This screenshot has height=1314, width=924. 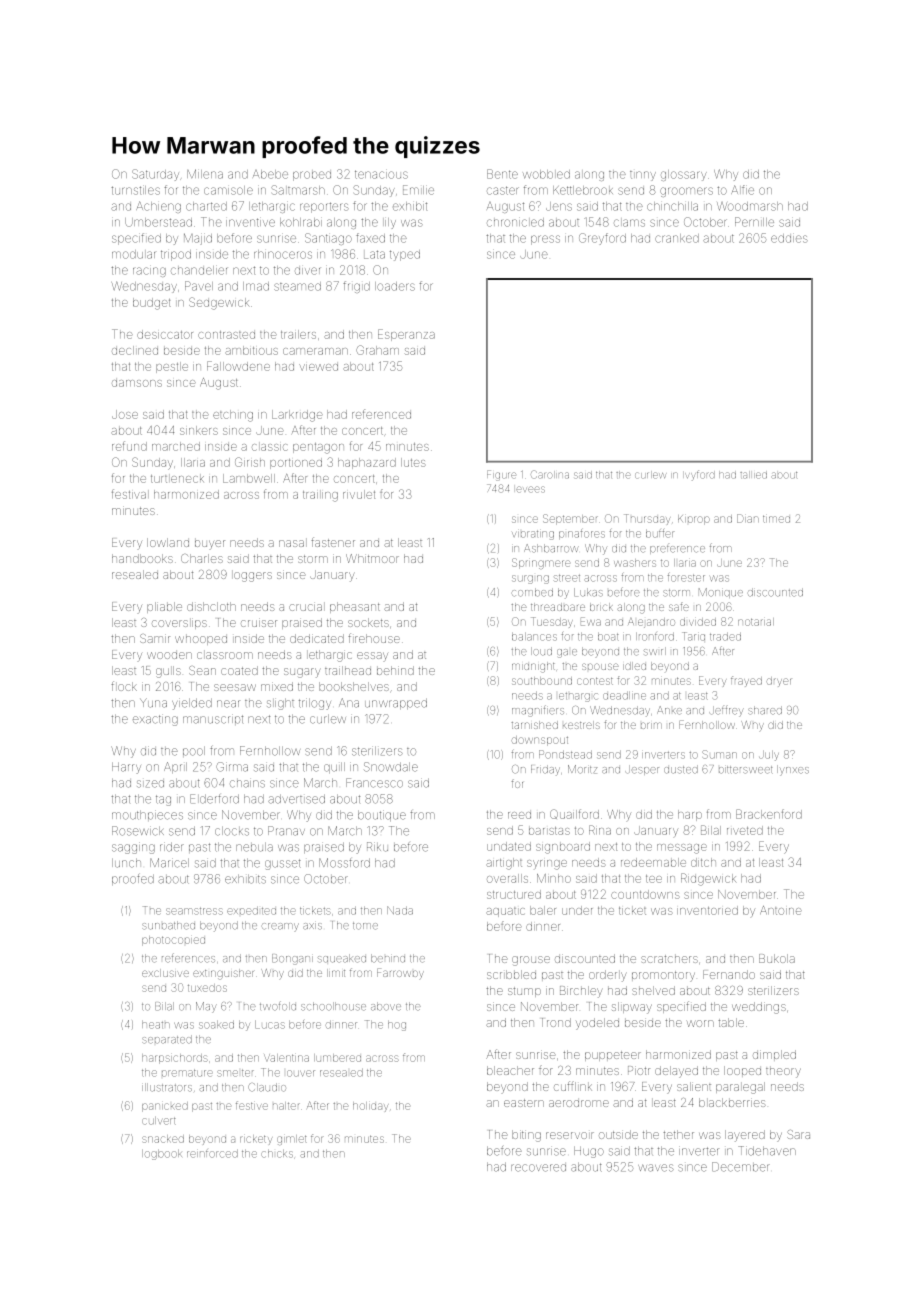 What do you see at coordinates (530, 579) in the screenshot?
I see `surging` at bounding box center [530, 579].
